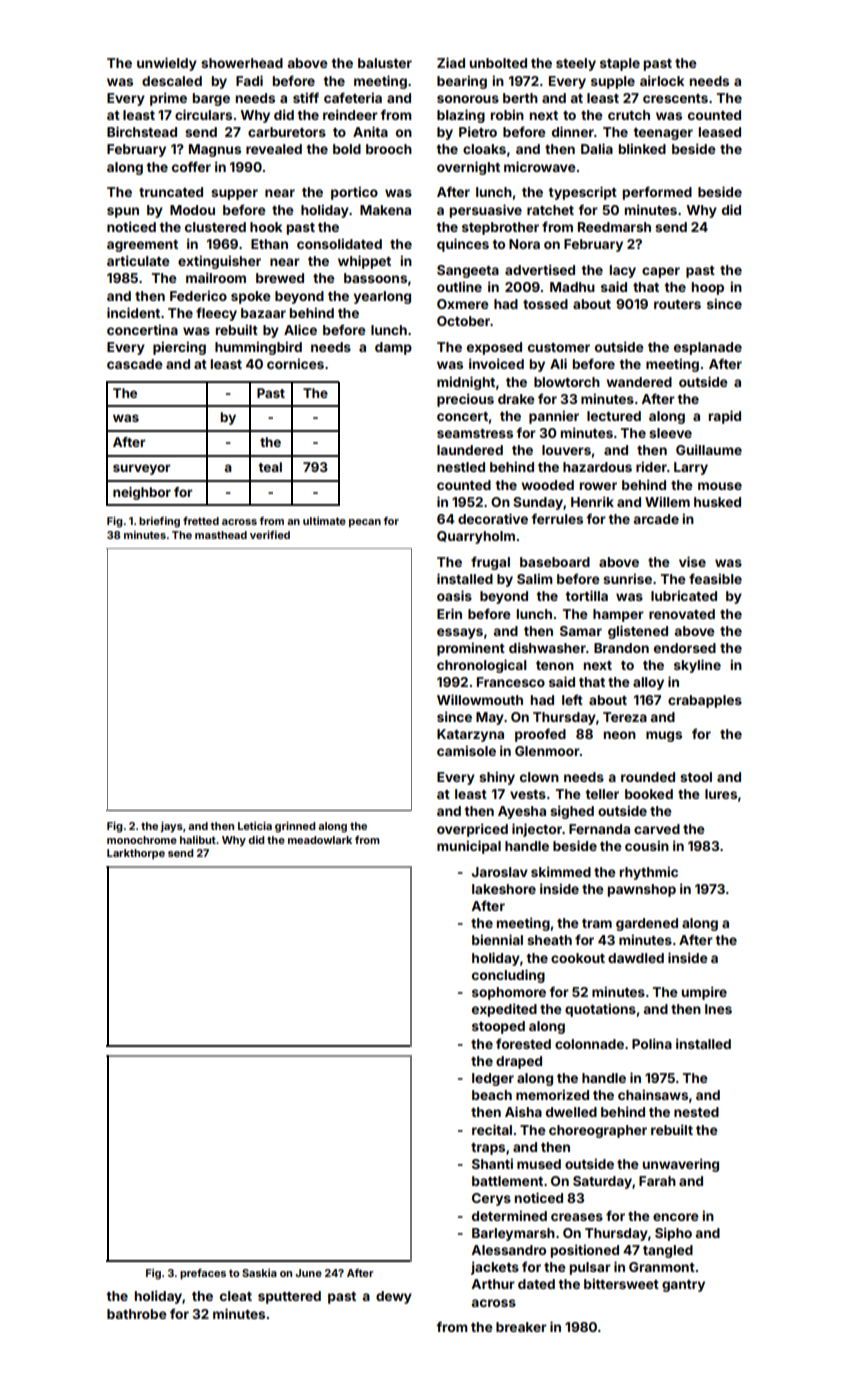 Image resolution: width=849 pixels, height=1400 pixels. What do you see at coordinates (497, 778) in the document?
I see `shiny` at bounding box center [497, 778].
